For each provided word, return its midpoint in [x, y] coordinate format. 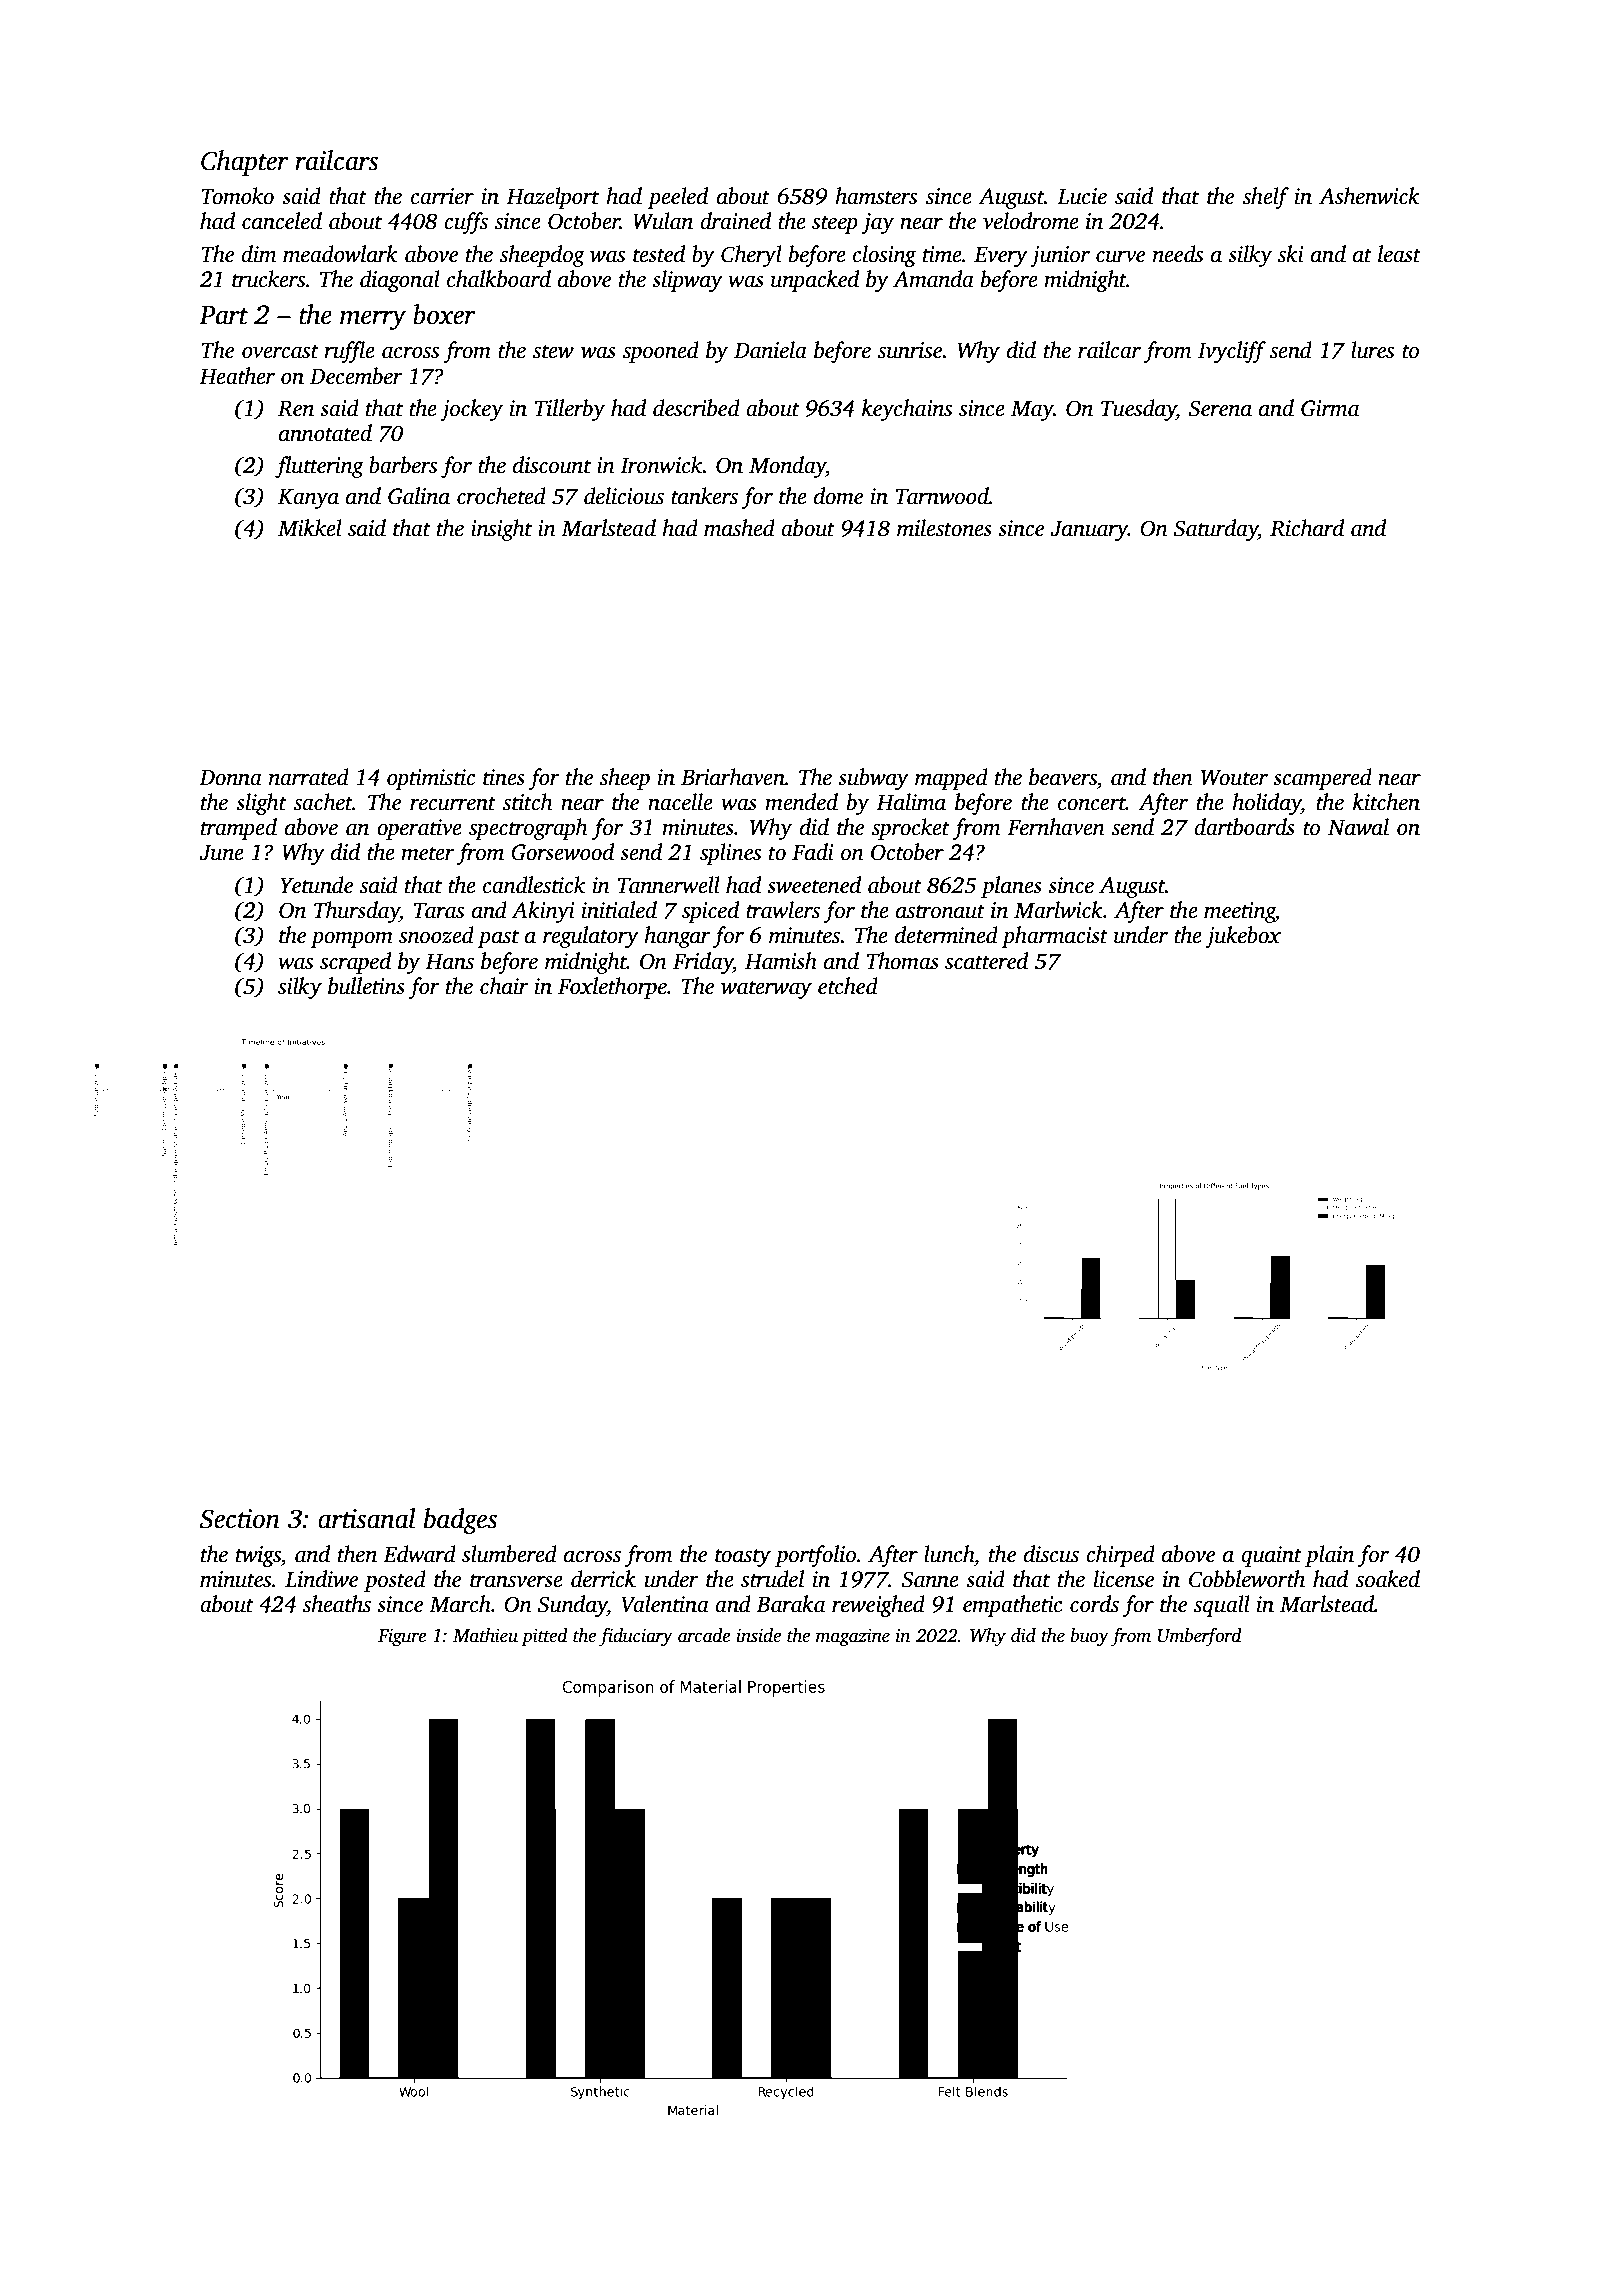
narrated [309, 777]
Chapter [245, 163]
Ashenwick [1369, 196]
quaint [1271, 1556]
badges [460, 1521]
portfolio [815, 1556]
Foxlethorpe [612, 988]
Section [240, 1519]
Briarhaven [733, 777]
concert [1092, 804]
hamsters [876, 196]
